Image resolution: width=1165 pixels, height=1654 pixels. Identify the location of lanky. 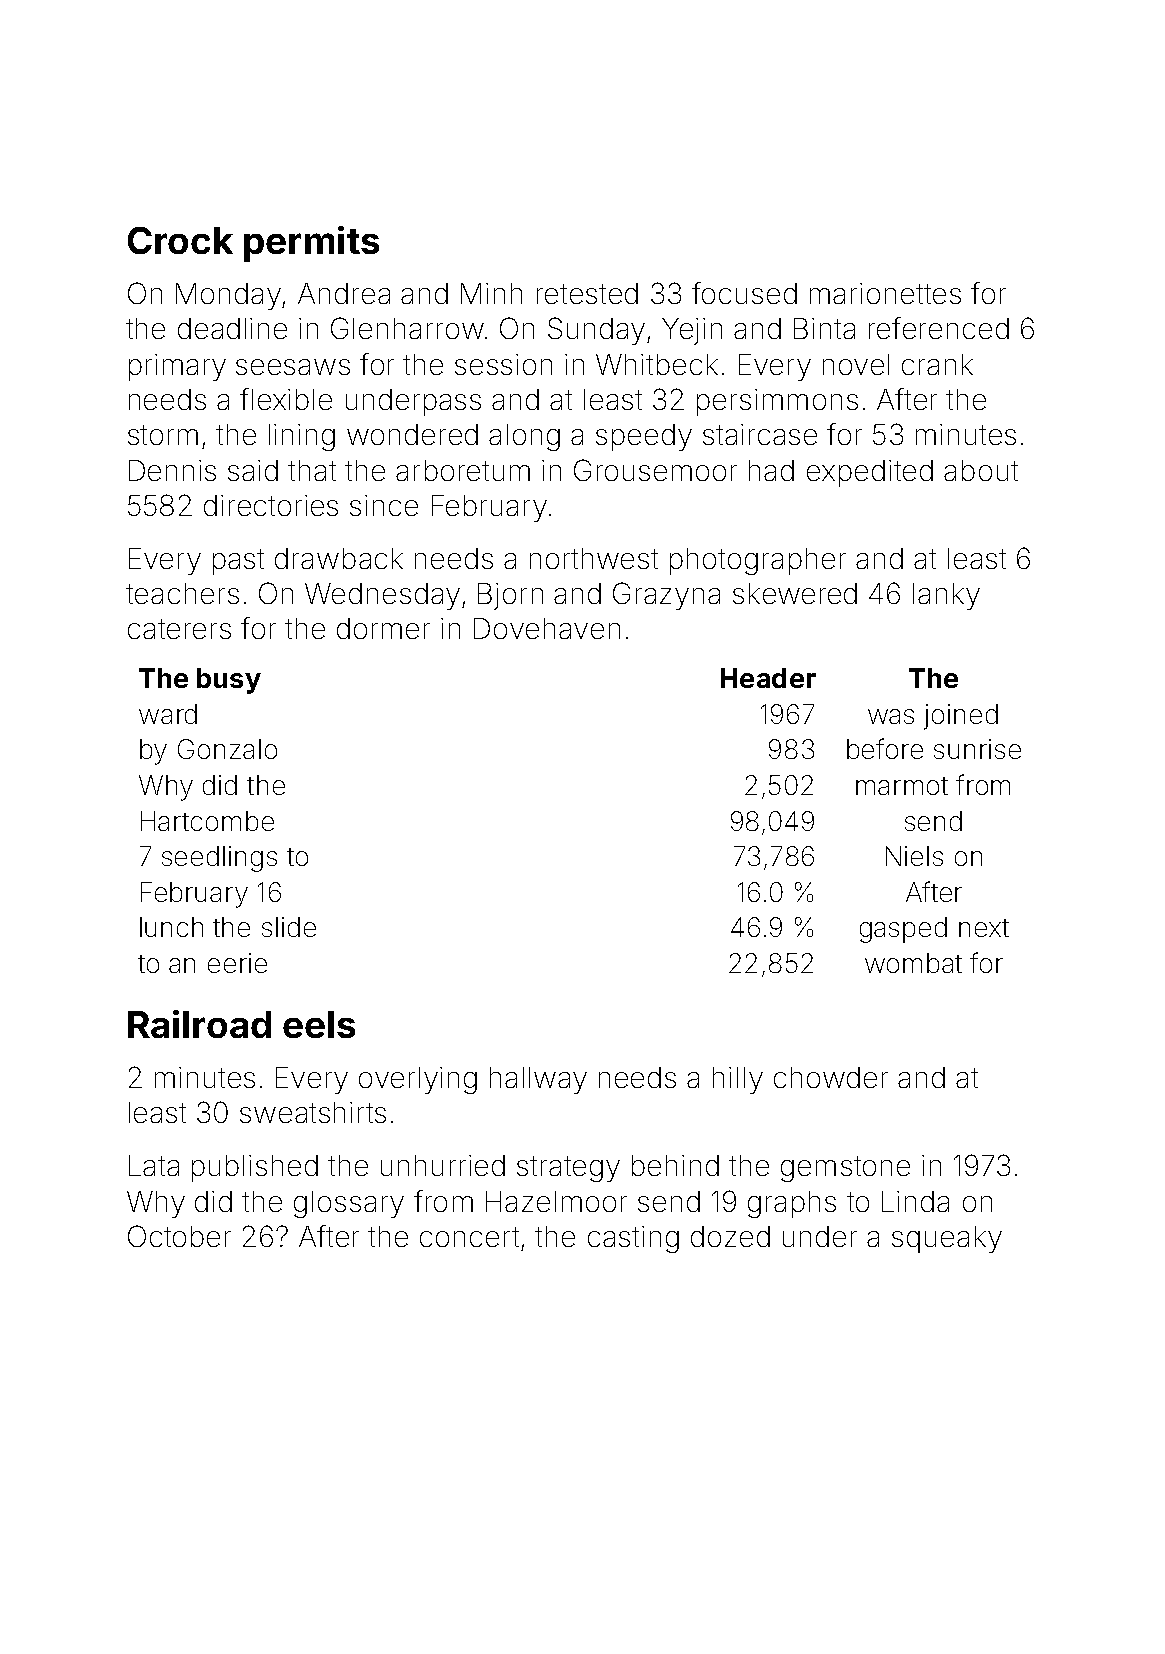
(946, 596).
